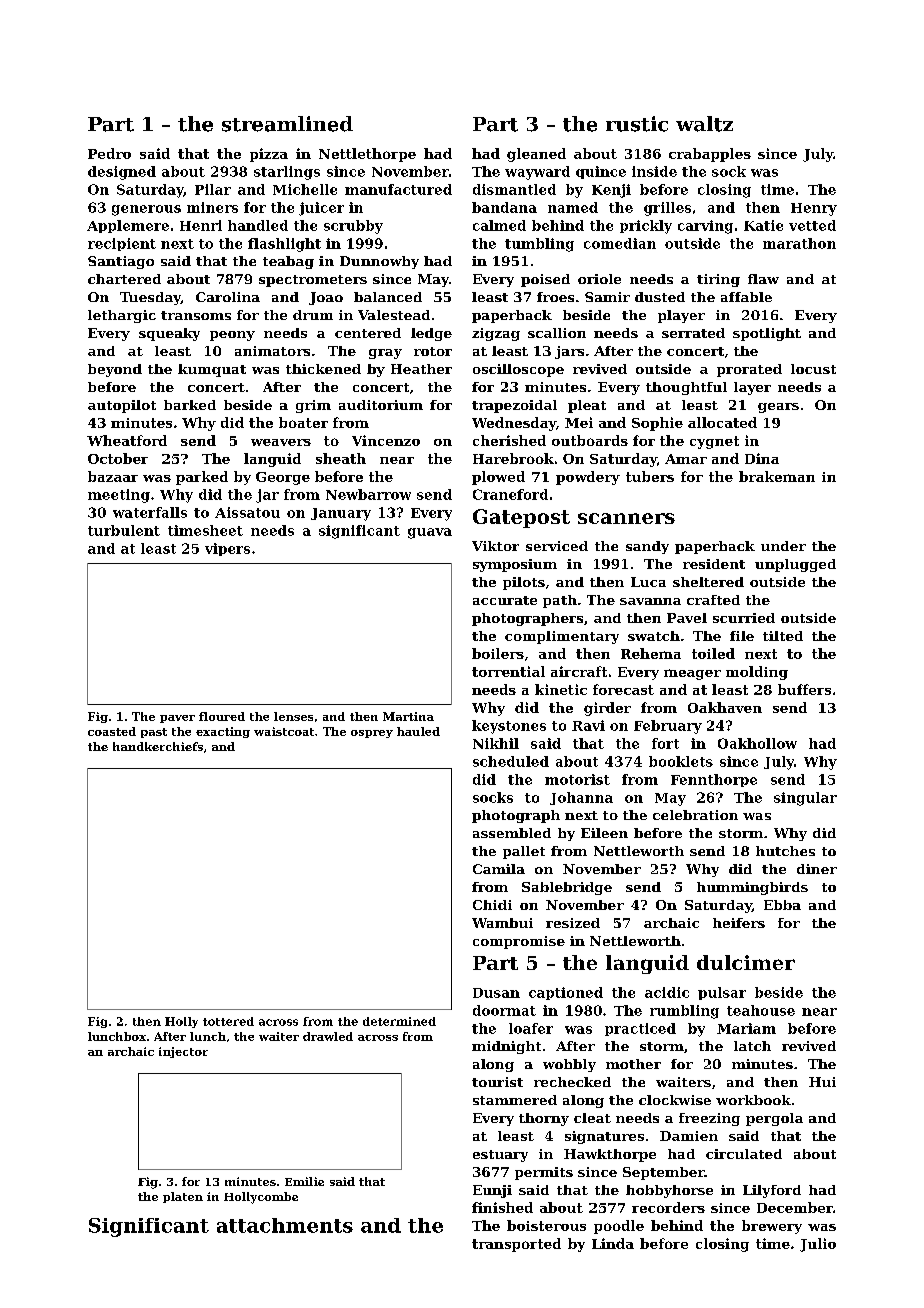  What do you see at coordinates (777, 476) in the page?
I see `brakeman` at bounding box center [777, 476].
